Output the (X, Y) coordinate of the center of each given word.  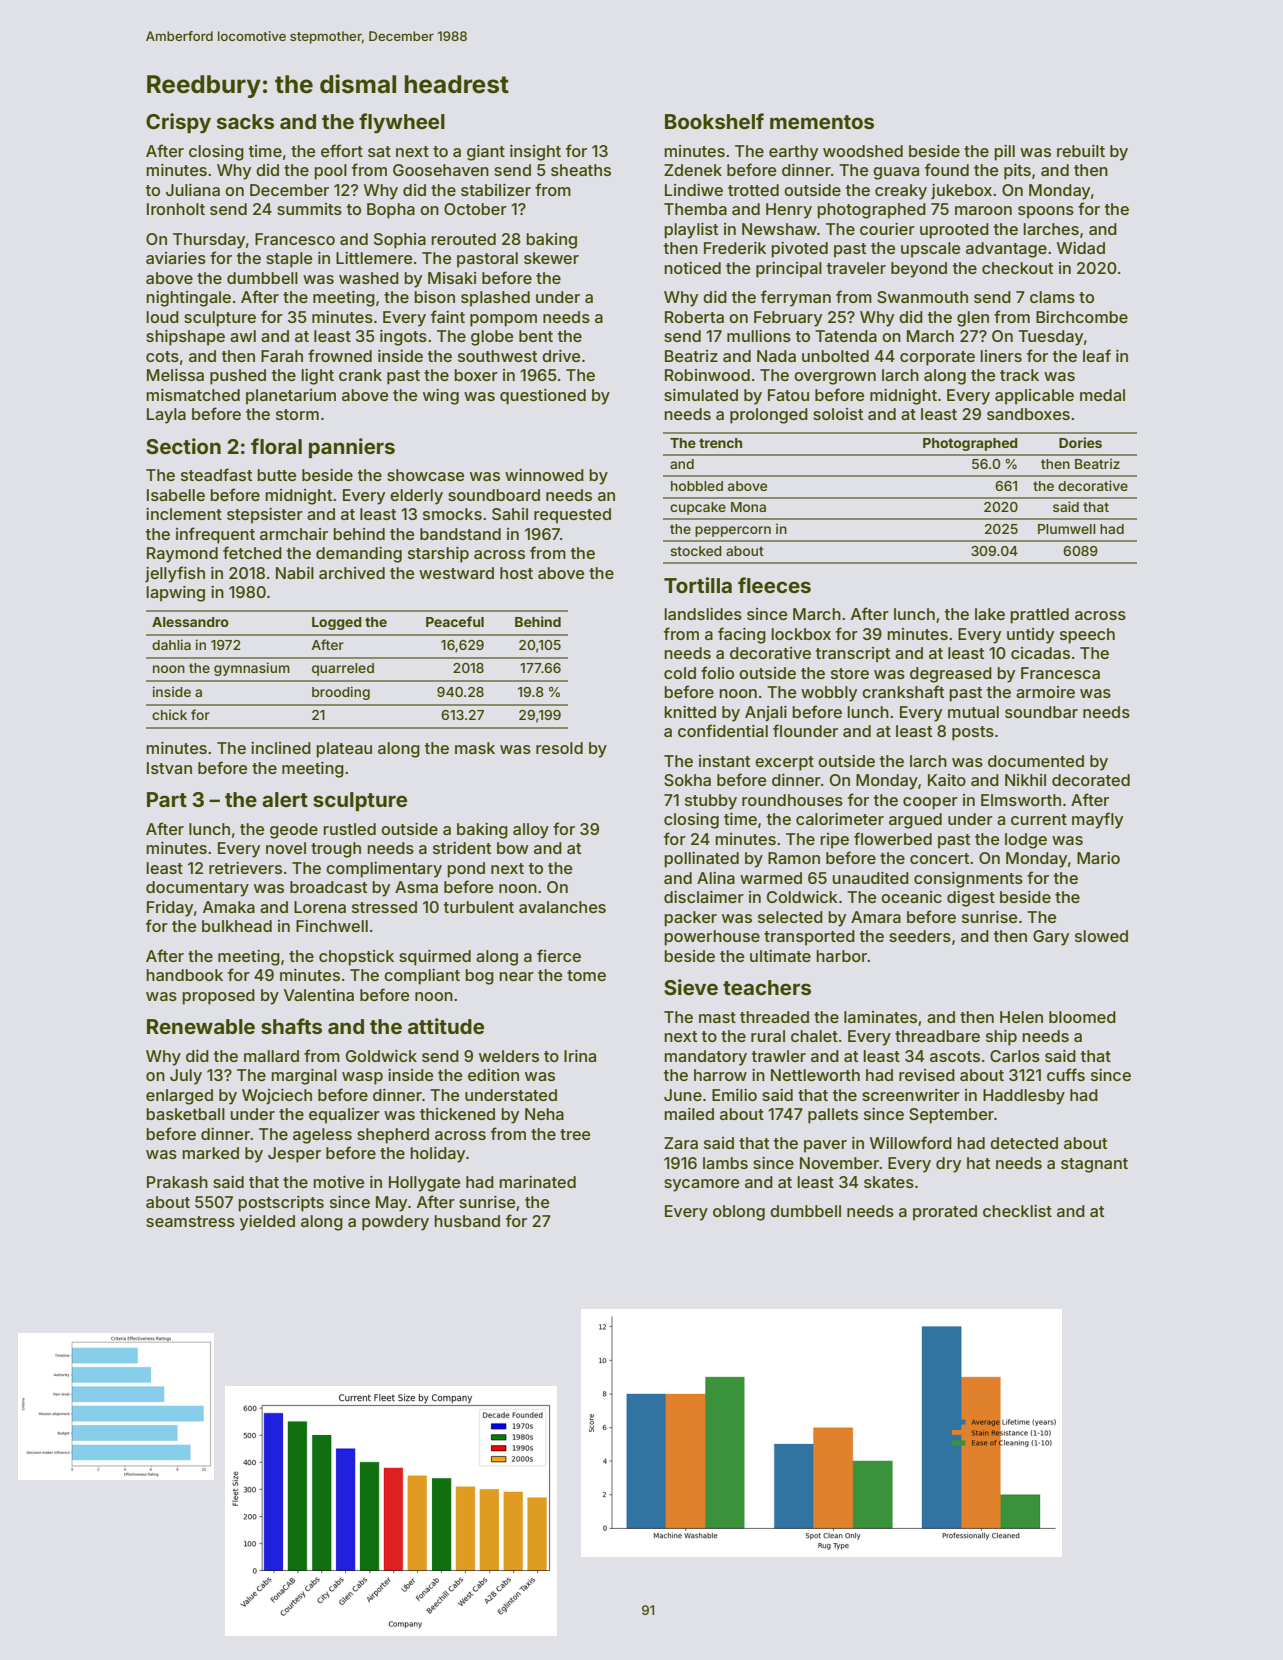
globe (492, 338)
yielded (267, 1223)
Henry (789, 211)
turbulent (479, 907)
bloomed (1082, 1017)
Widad (1081, 248)
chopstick (356, 958)
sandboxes (1028, 414)
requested (572, 516)
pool (330, 172)
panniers (352, 448)
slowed (1101, 936)
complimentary (384, 870)
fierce (559, 955)
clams (1052, 297)
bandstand (460, 534)
